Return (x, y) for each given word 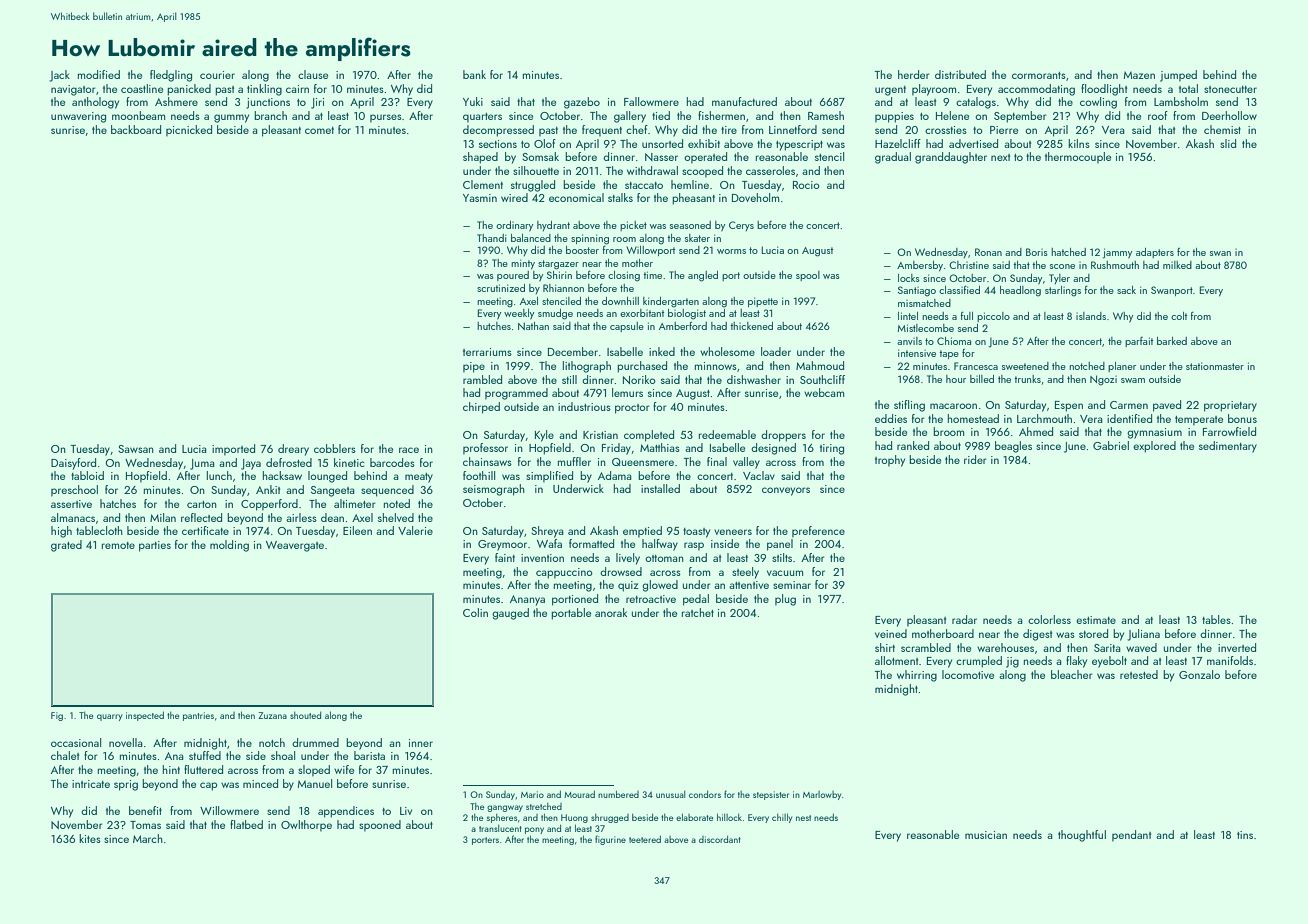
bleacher (1072, 674)
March (148, 838)
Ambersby (920, 266)
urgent (890, 91)
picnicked (189, 130)
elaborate (695, 817)
